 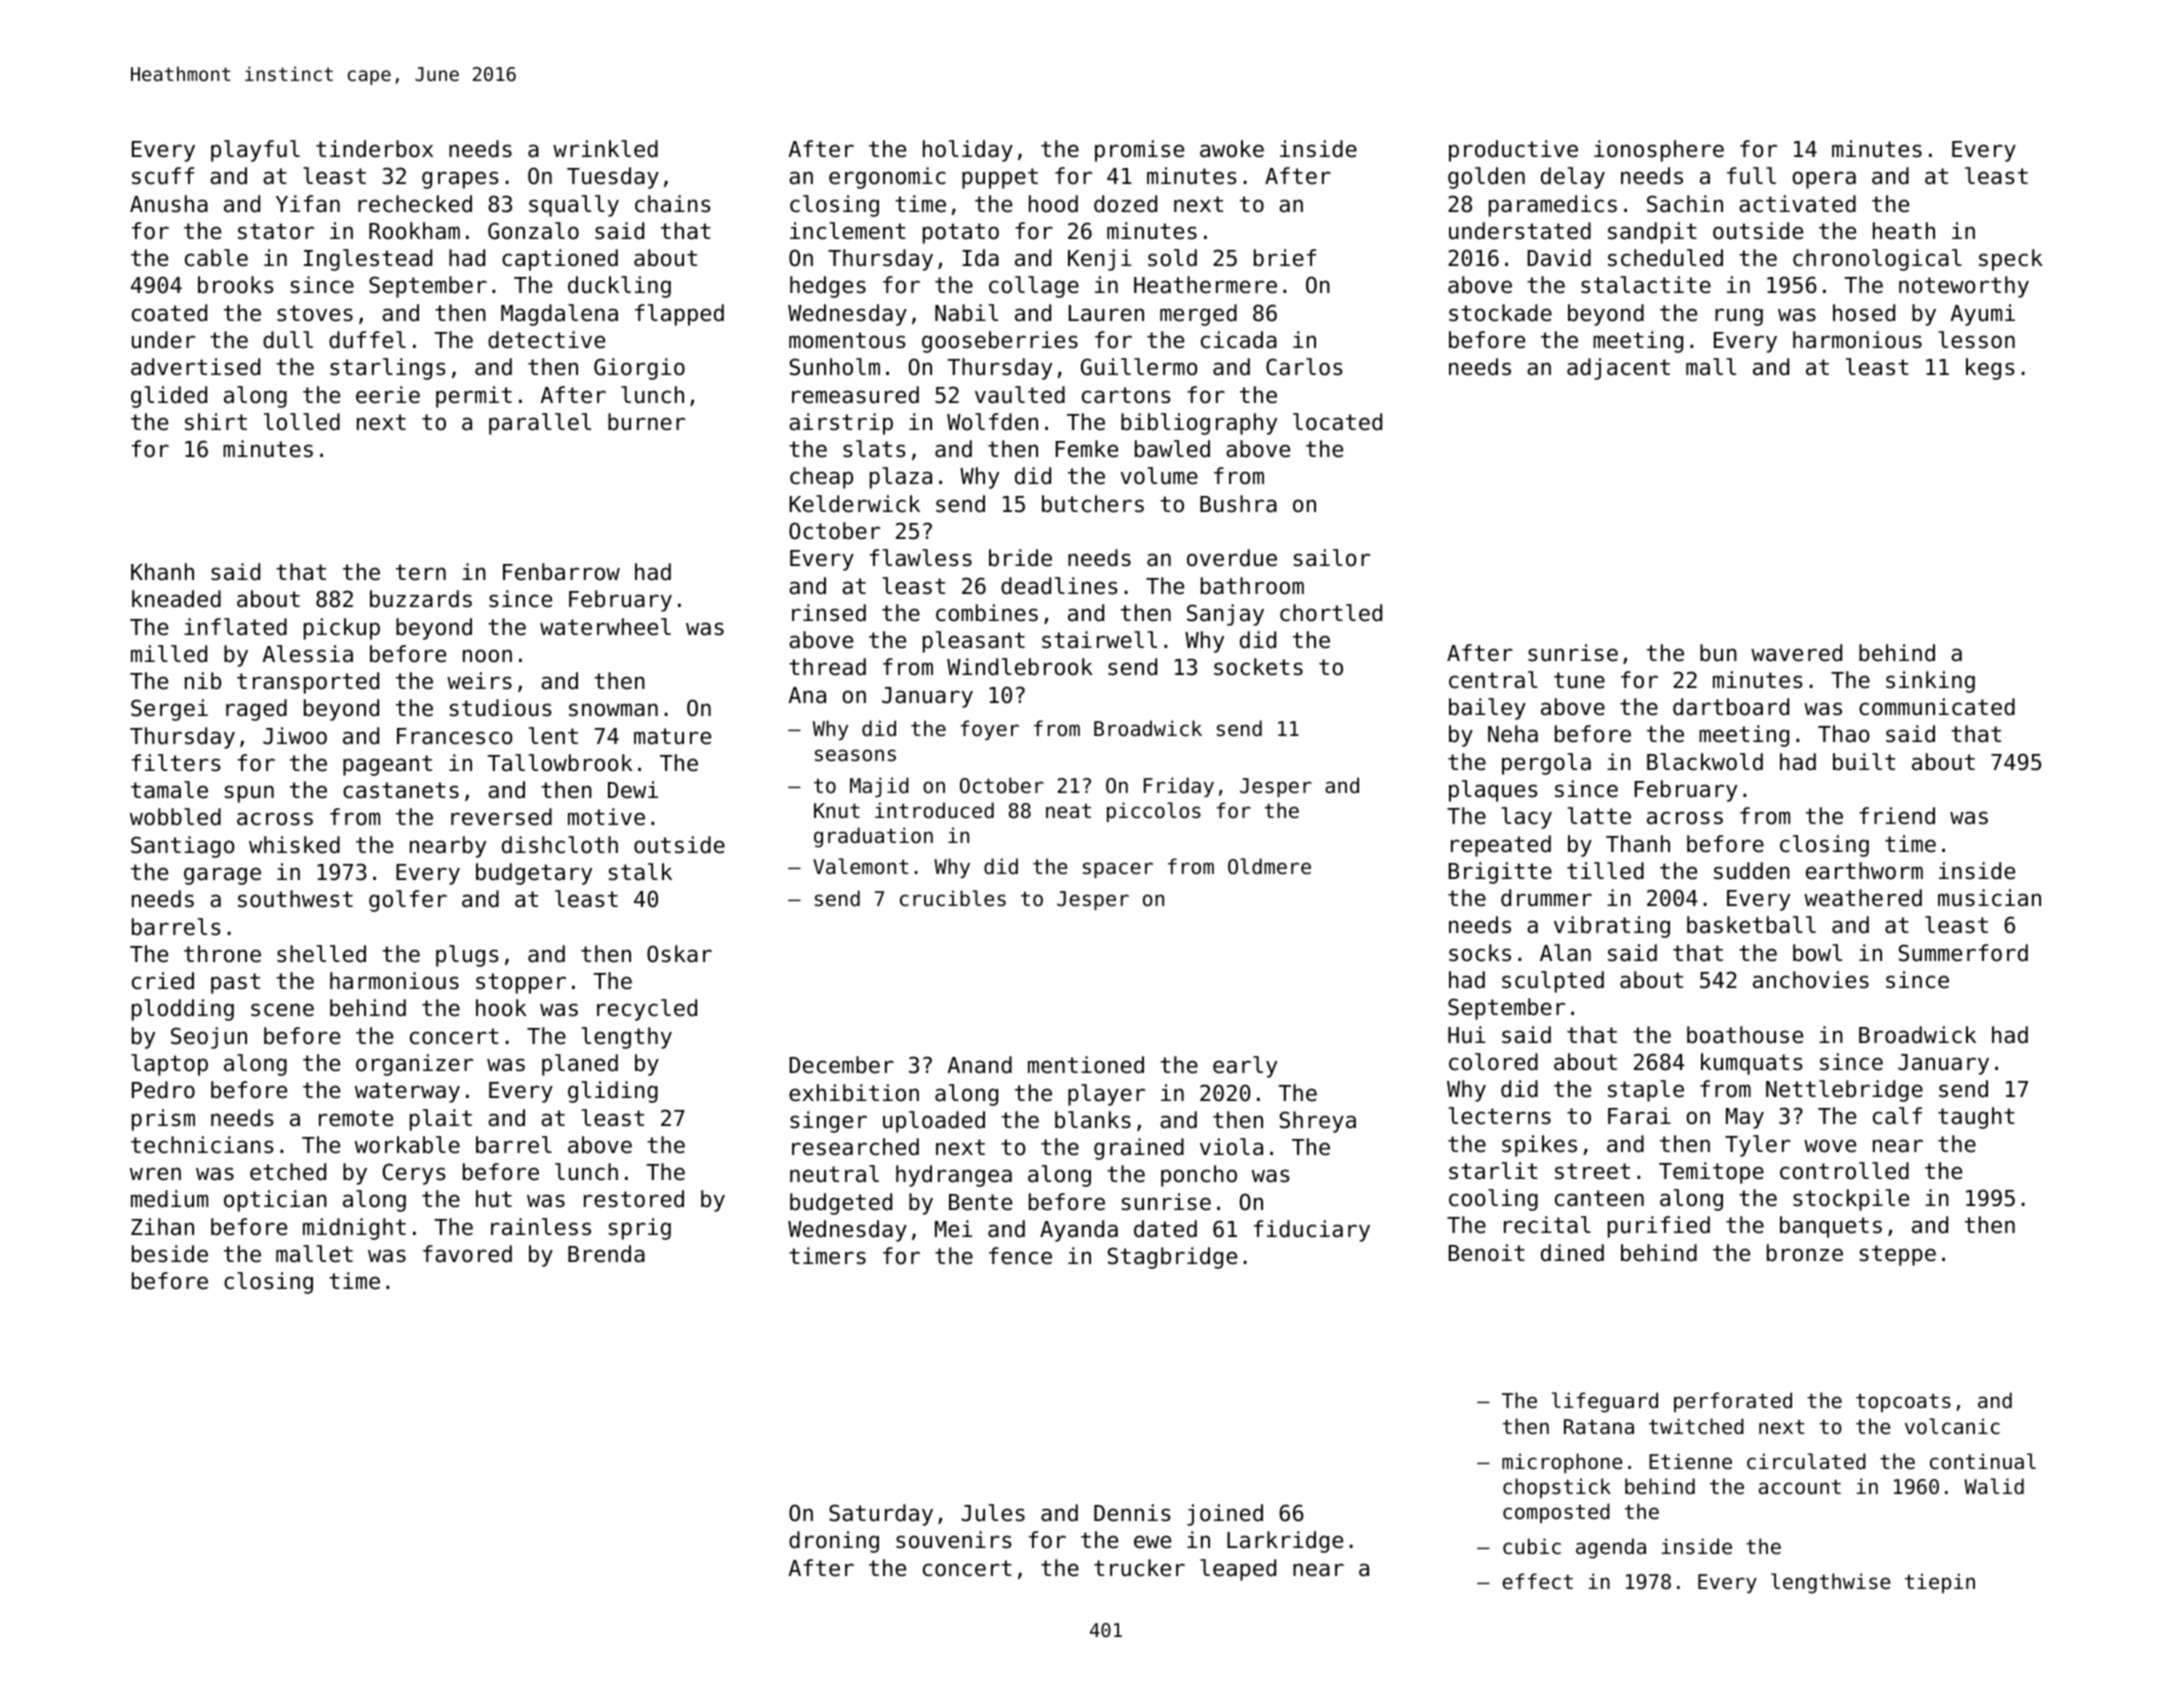 What do you see at coordinates (966, 313) in the page?
I see `Nabil` at bounding box center [966, 313].
